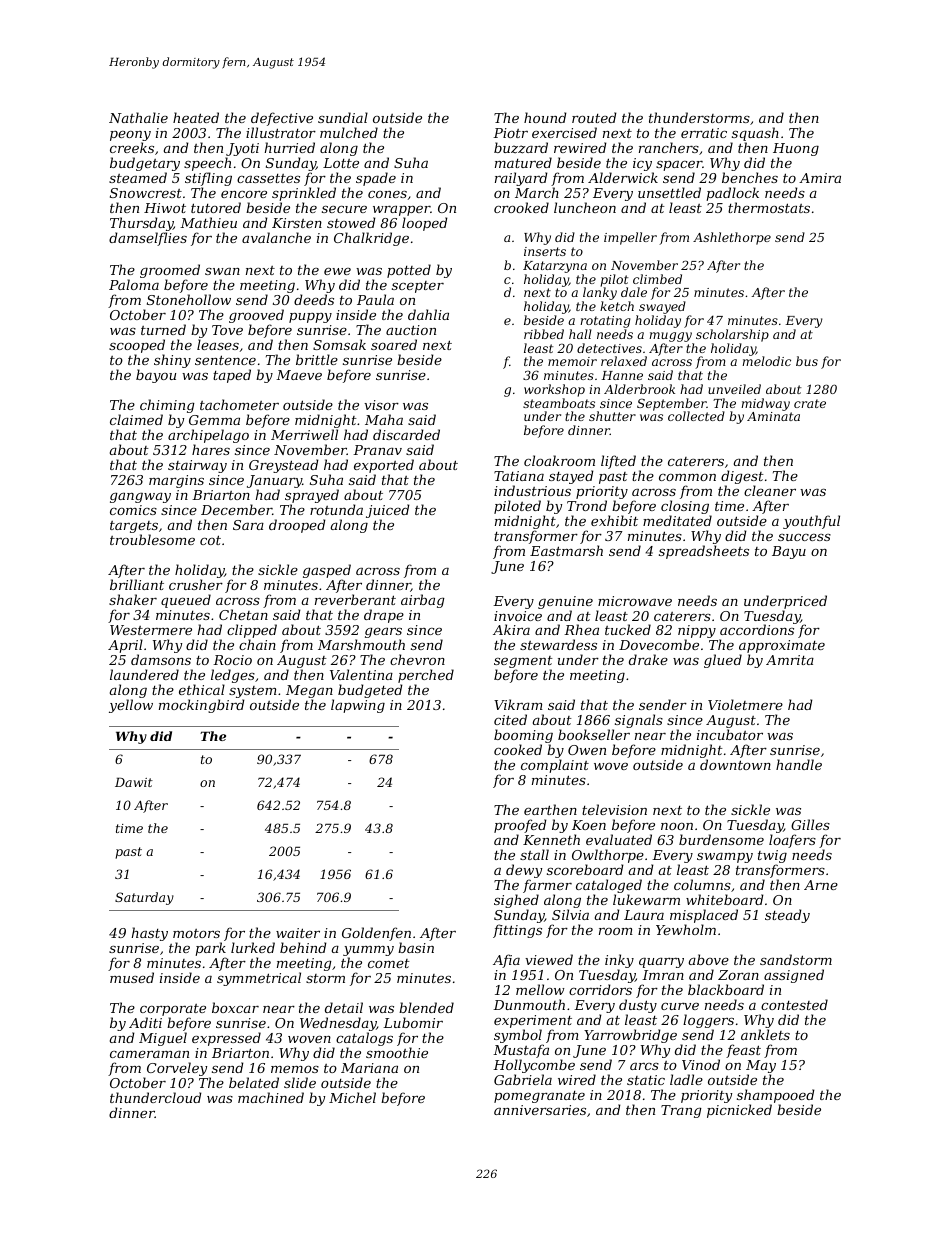 The image size is (952, 1233). What do you see at coordinates (177, 1069) in the page?
I see `Corveley` at bounding box center [177, 1069].
